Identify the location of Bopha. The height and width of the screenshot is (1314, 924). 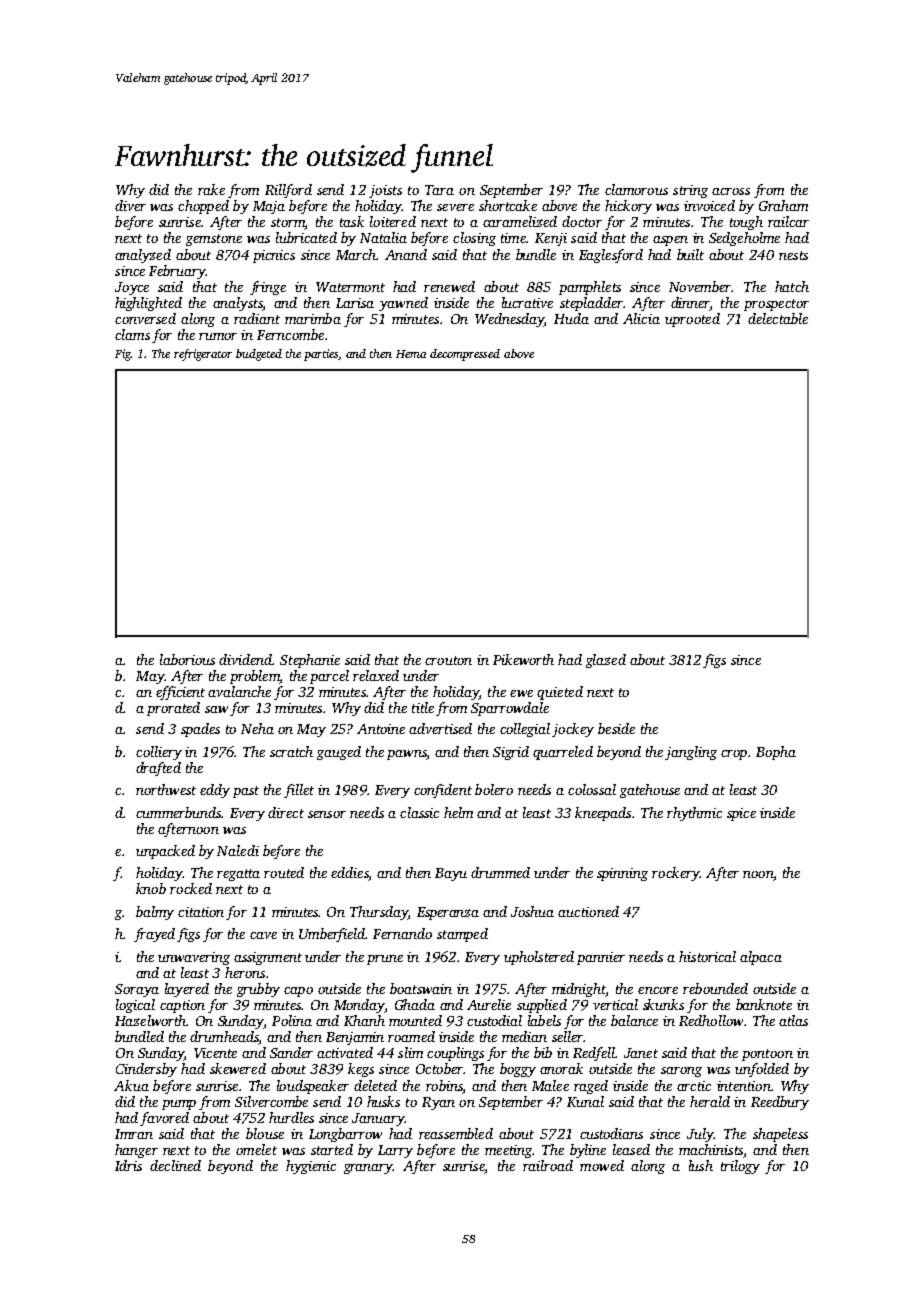
(776, 753).
